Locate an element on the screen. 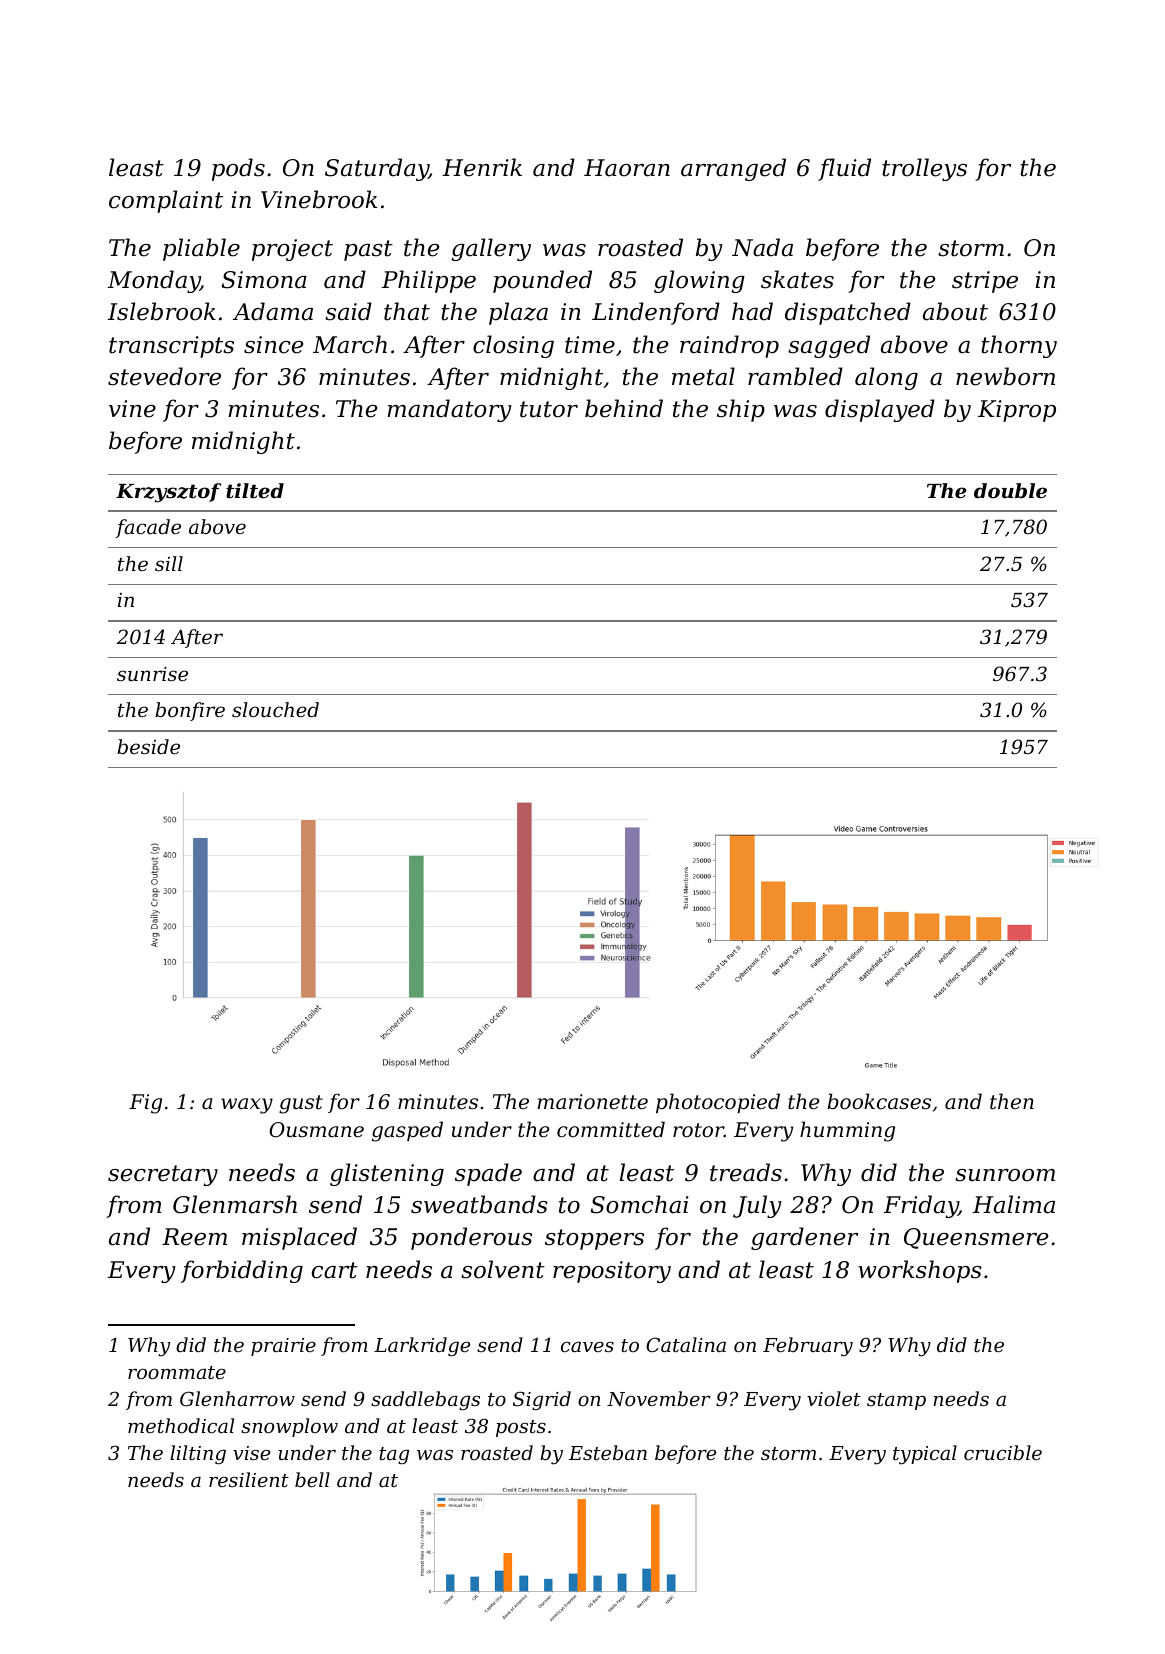 This screenshot has height=1654, width=1165. gallery is located at coordinates (491, 249).
